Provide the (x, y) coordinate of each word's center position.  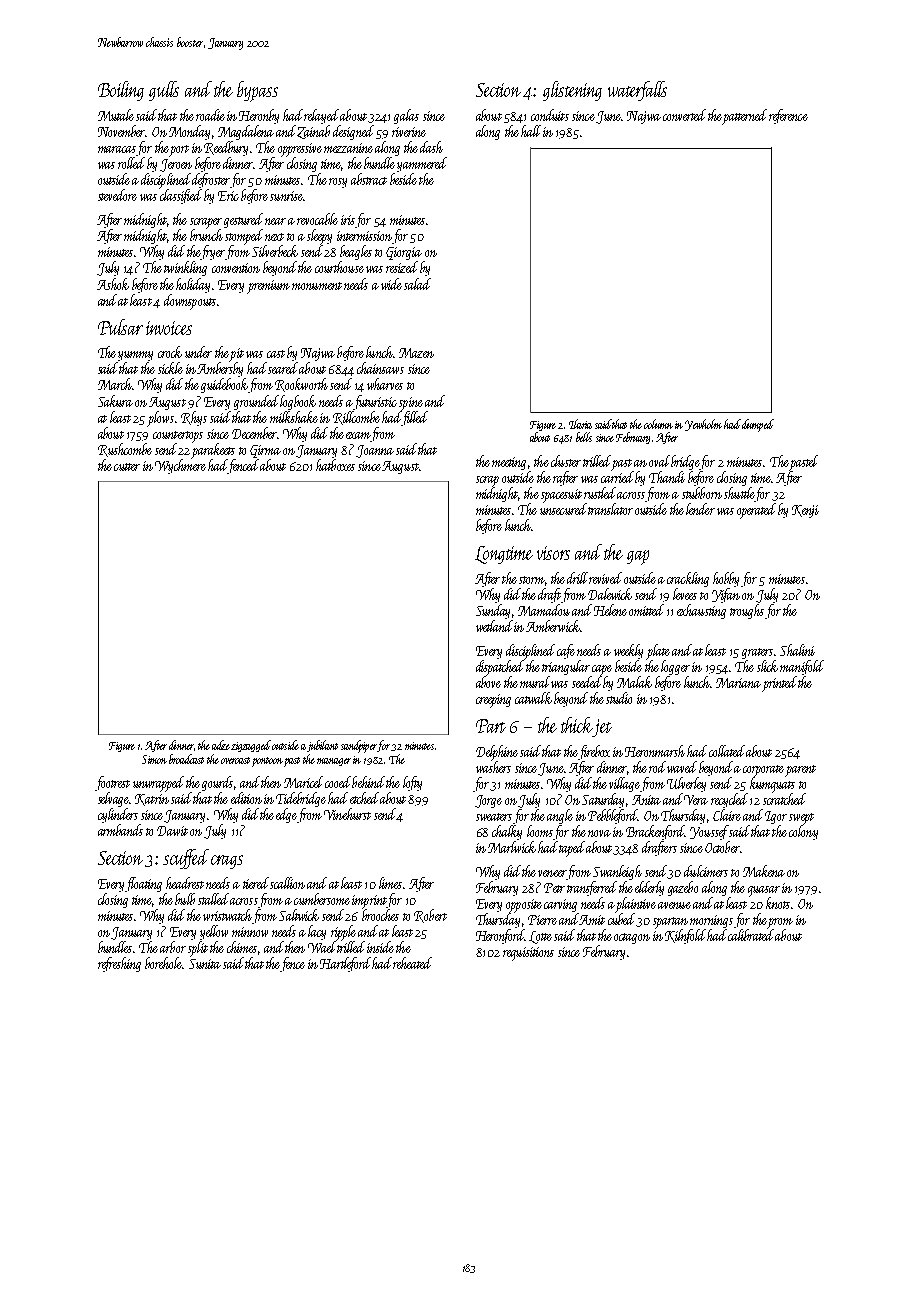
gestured (243, 220)
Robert (430, 916)
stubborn (702, 493)
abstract (369, 179)
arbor (173, 947)
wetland (494, 626)
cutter (127, 467)
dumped (758, 425)
